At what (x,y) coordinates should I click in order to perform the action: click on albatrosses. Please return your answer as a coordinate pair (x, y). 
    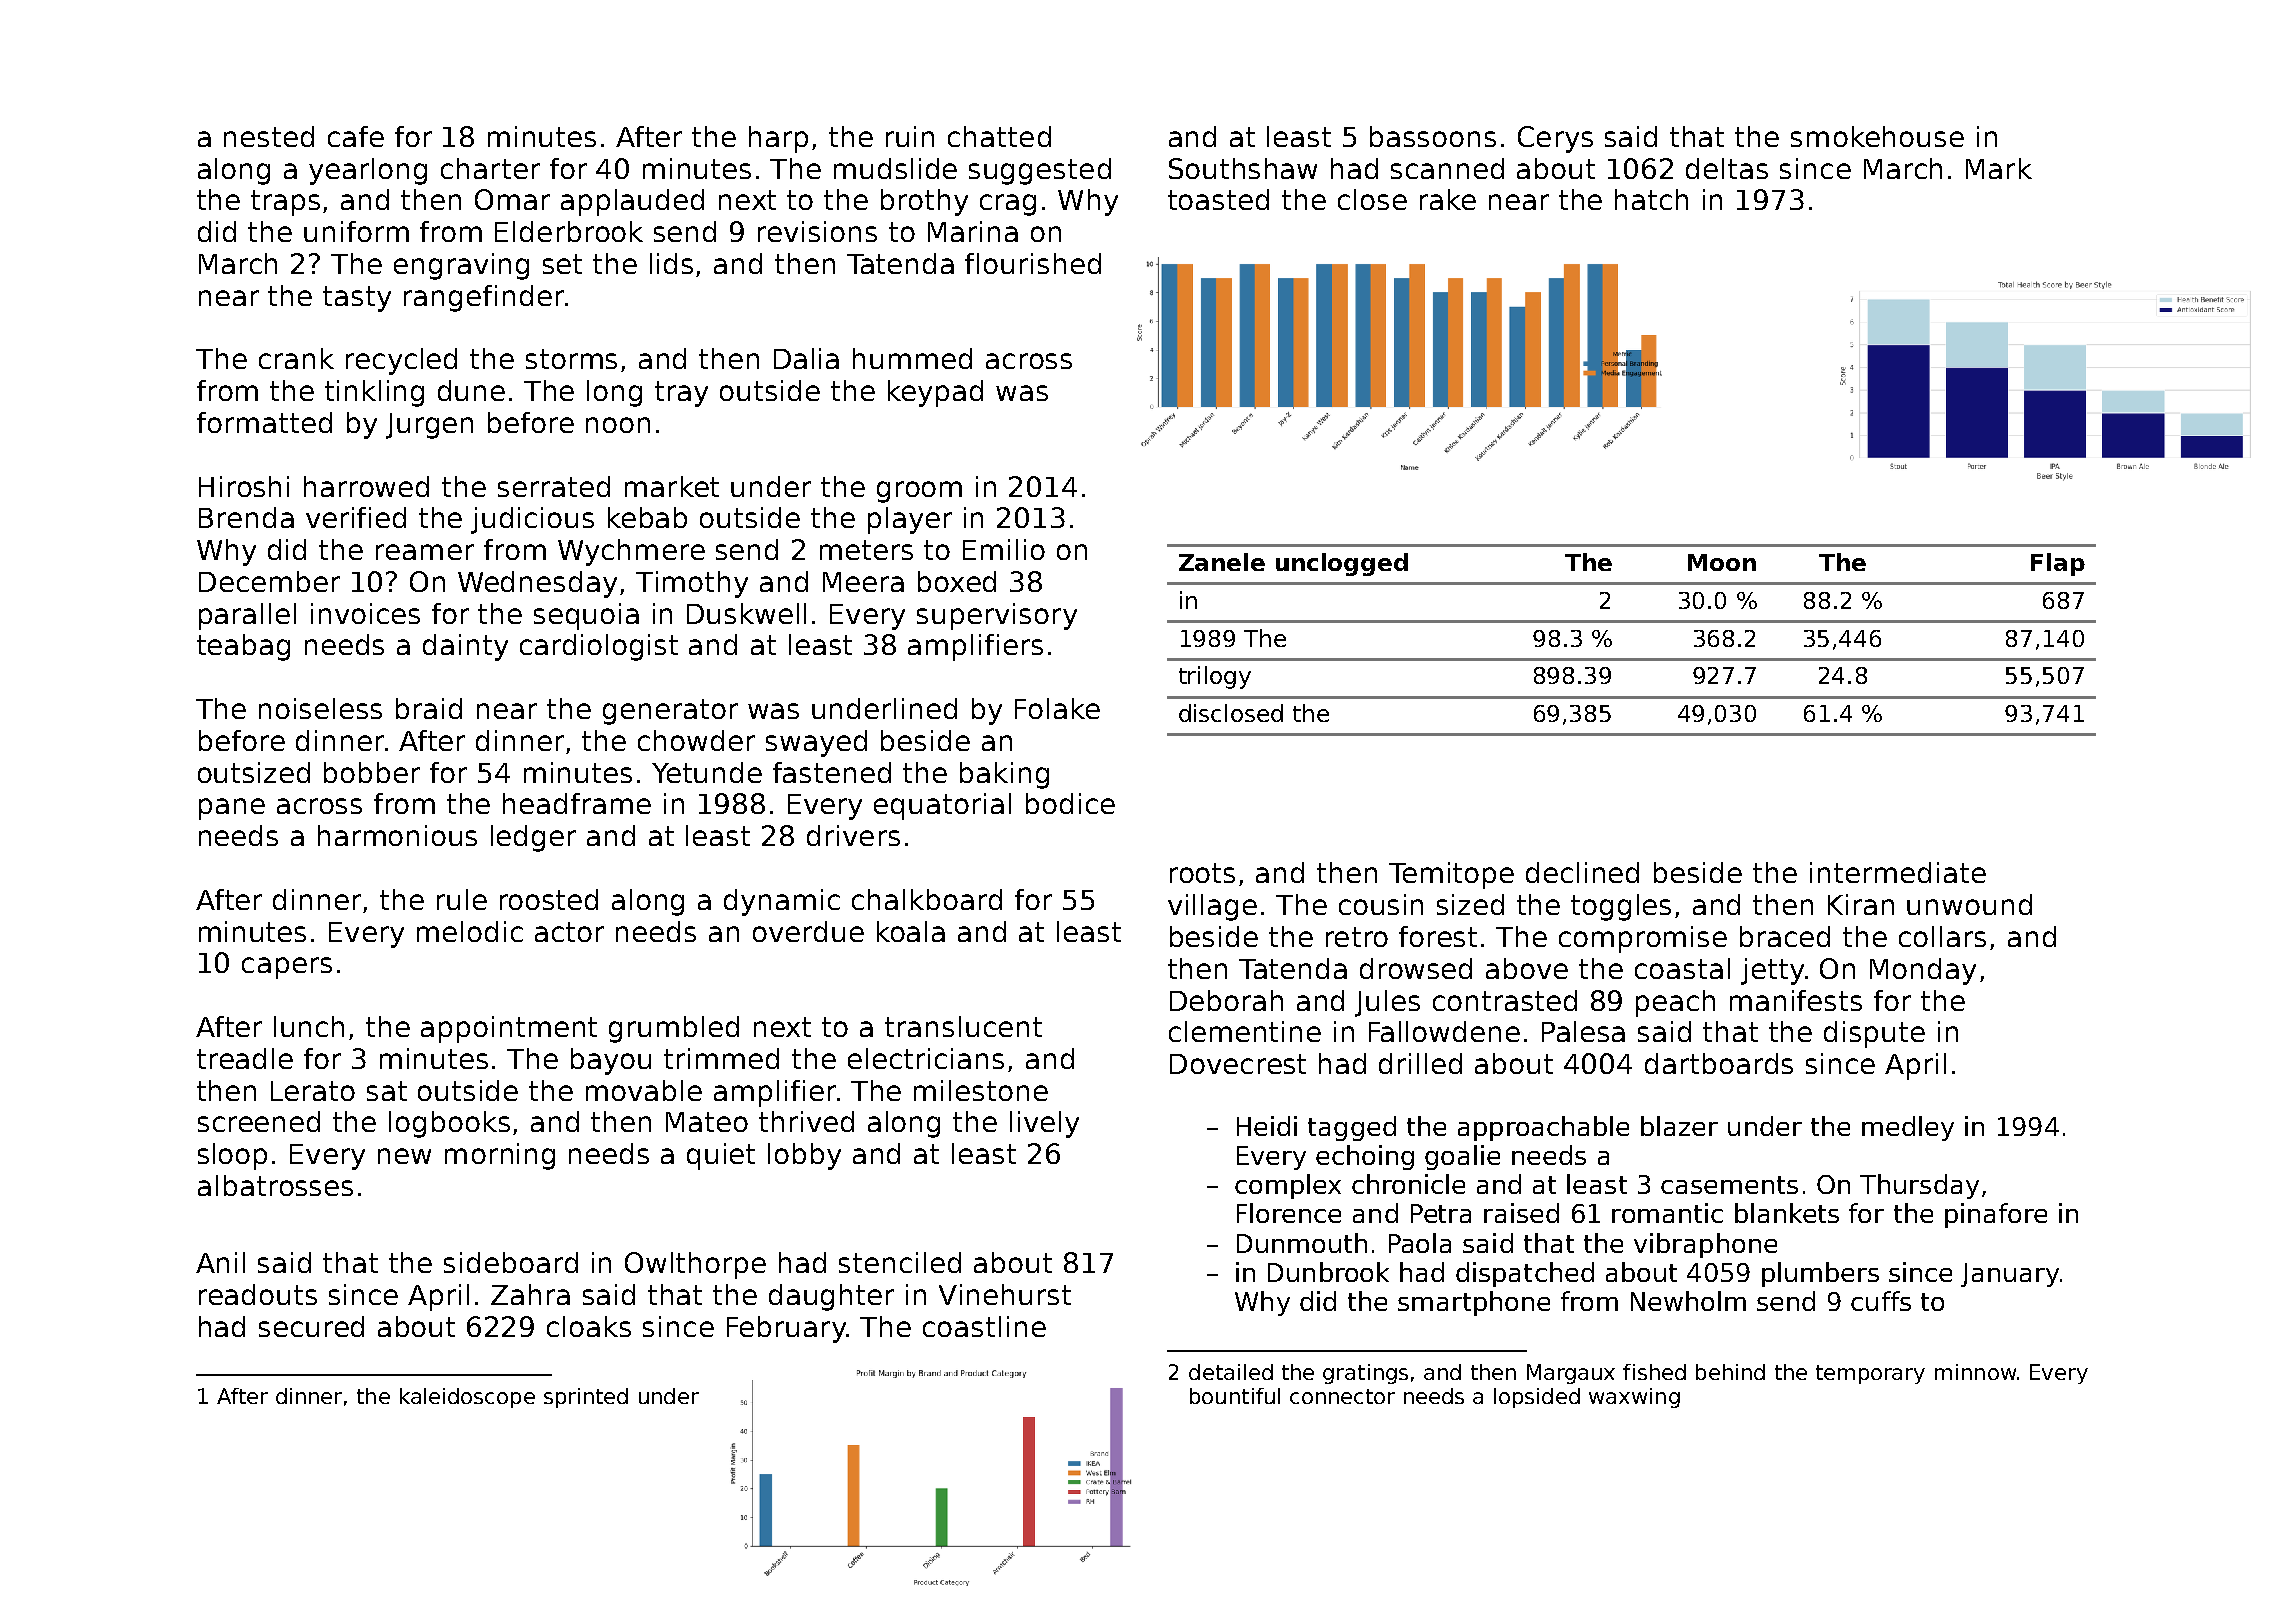
    Looking at the image, I should click on (275, 1185).
